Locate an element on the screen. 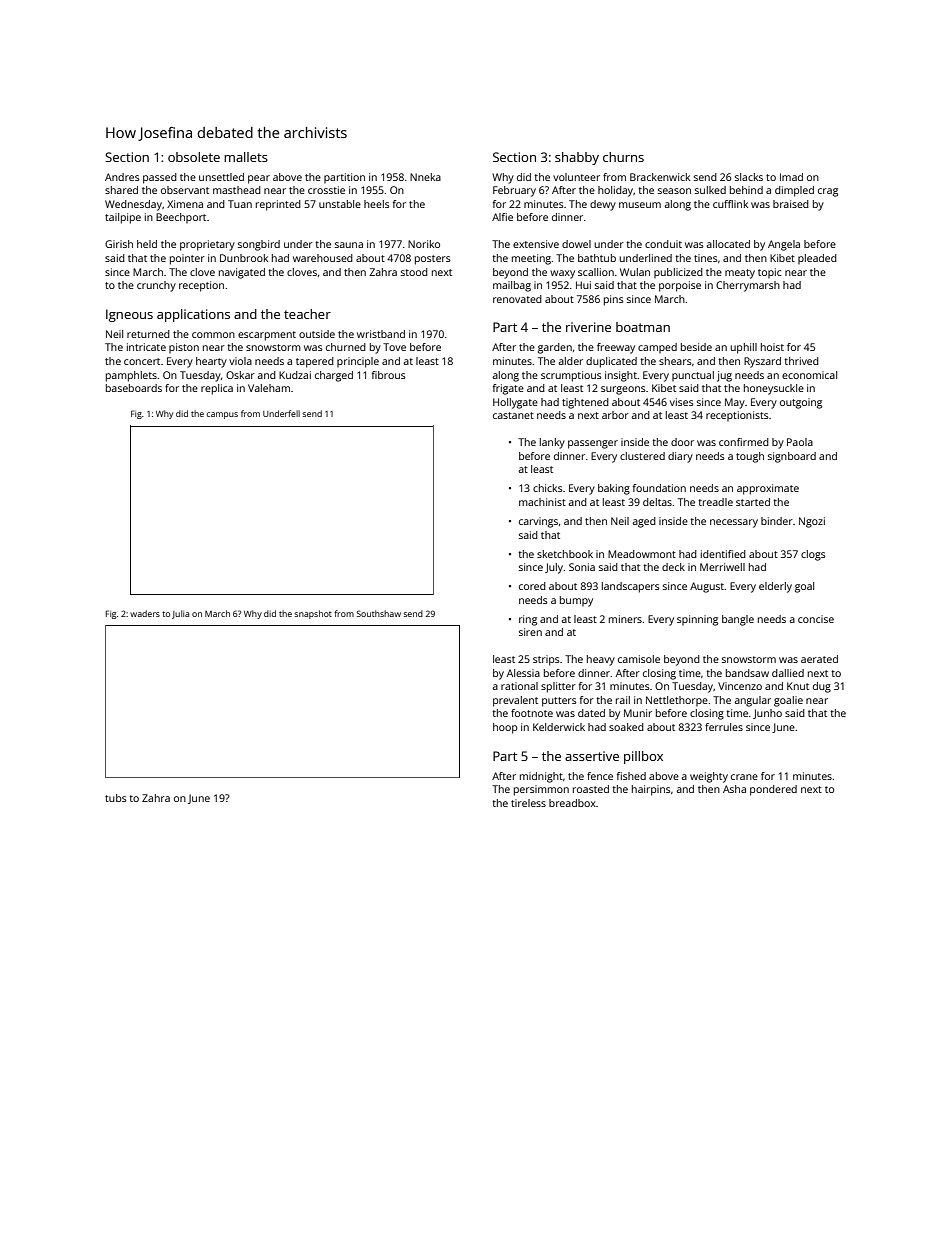 The image size is (952, 1233). tubs is located at coordinates (116, 798).
